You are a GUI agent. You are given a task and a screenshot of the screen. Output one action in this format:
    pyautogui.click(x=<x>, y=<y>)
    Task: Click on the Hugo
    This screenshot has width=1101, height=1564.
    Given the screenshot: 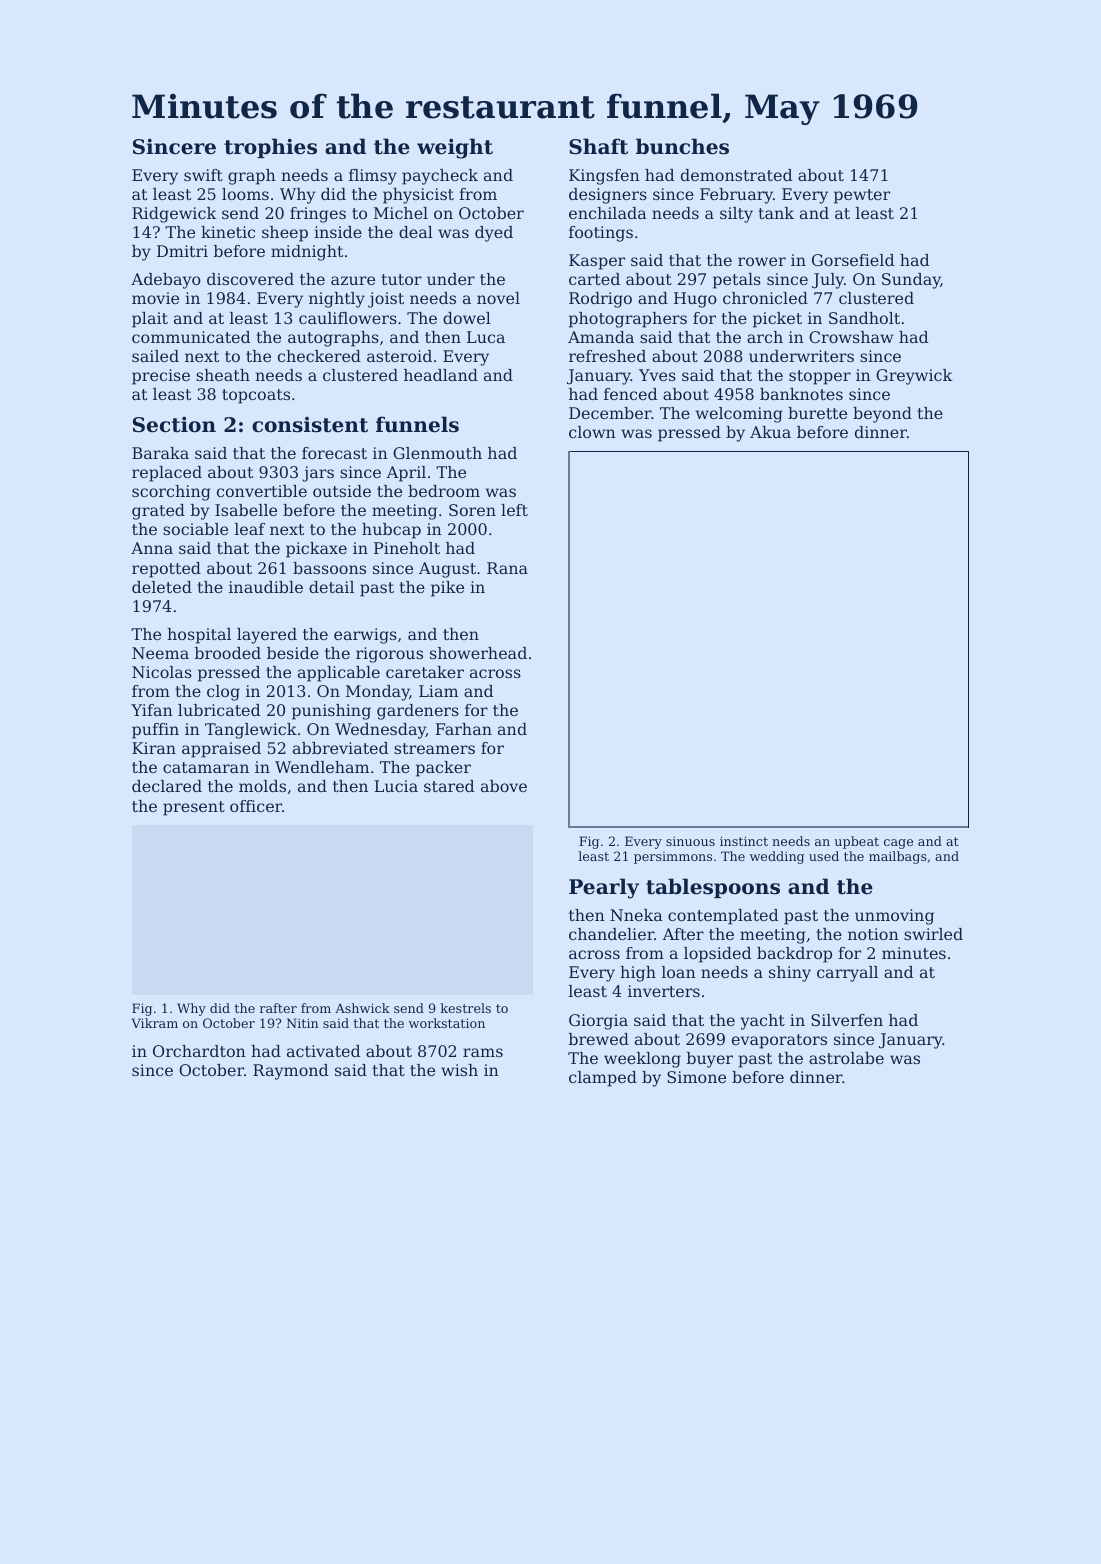 What is the action you would take?
    pyautogui.click(x=695, y=300)
